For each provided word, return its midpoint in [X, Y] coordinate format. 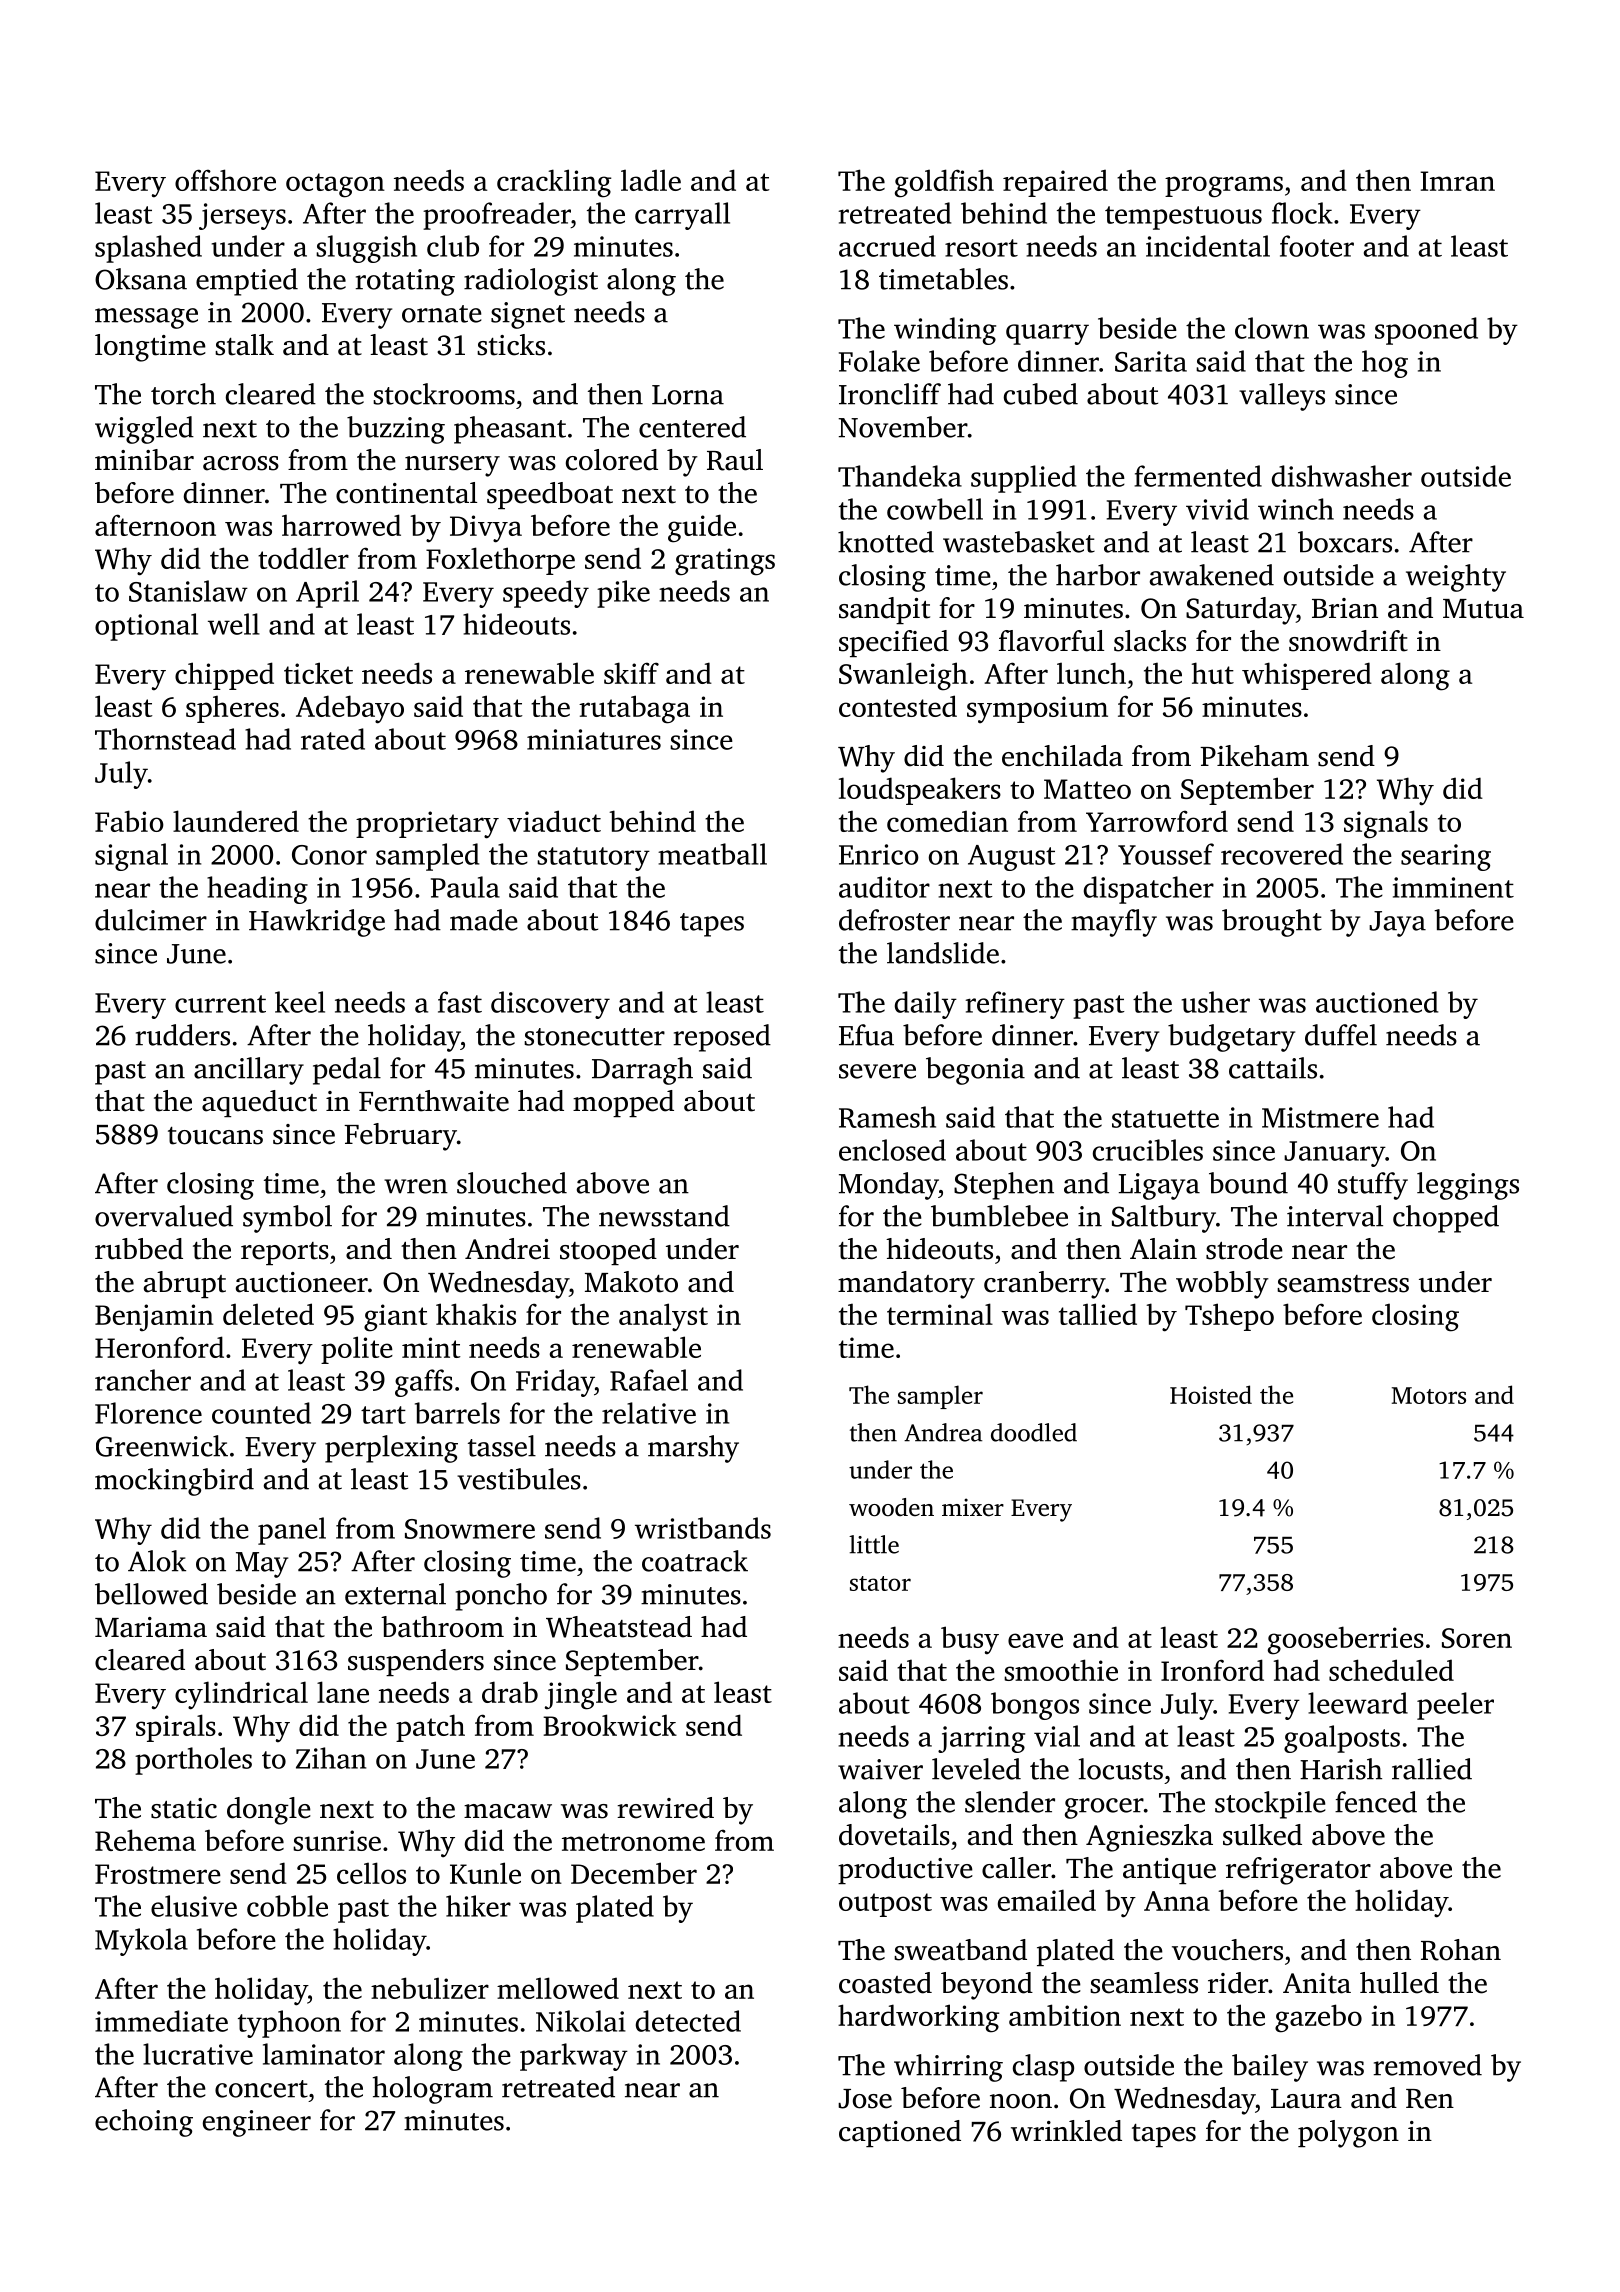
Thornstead [165, 739]
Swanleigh [903, 676]
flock [1302, 213]
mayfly [1114, 923]
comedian [947, 821]
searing [1446, 857]
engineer [257, 2123]
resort [981, 248]
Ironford [1212, 1670]
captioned [900, 2133]
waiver [880, 1769]
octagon [335, 185]
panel [292, 1531]
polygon [1348, 2134]
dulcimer [151, 920]
